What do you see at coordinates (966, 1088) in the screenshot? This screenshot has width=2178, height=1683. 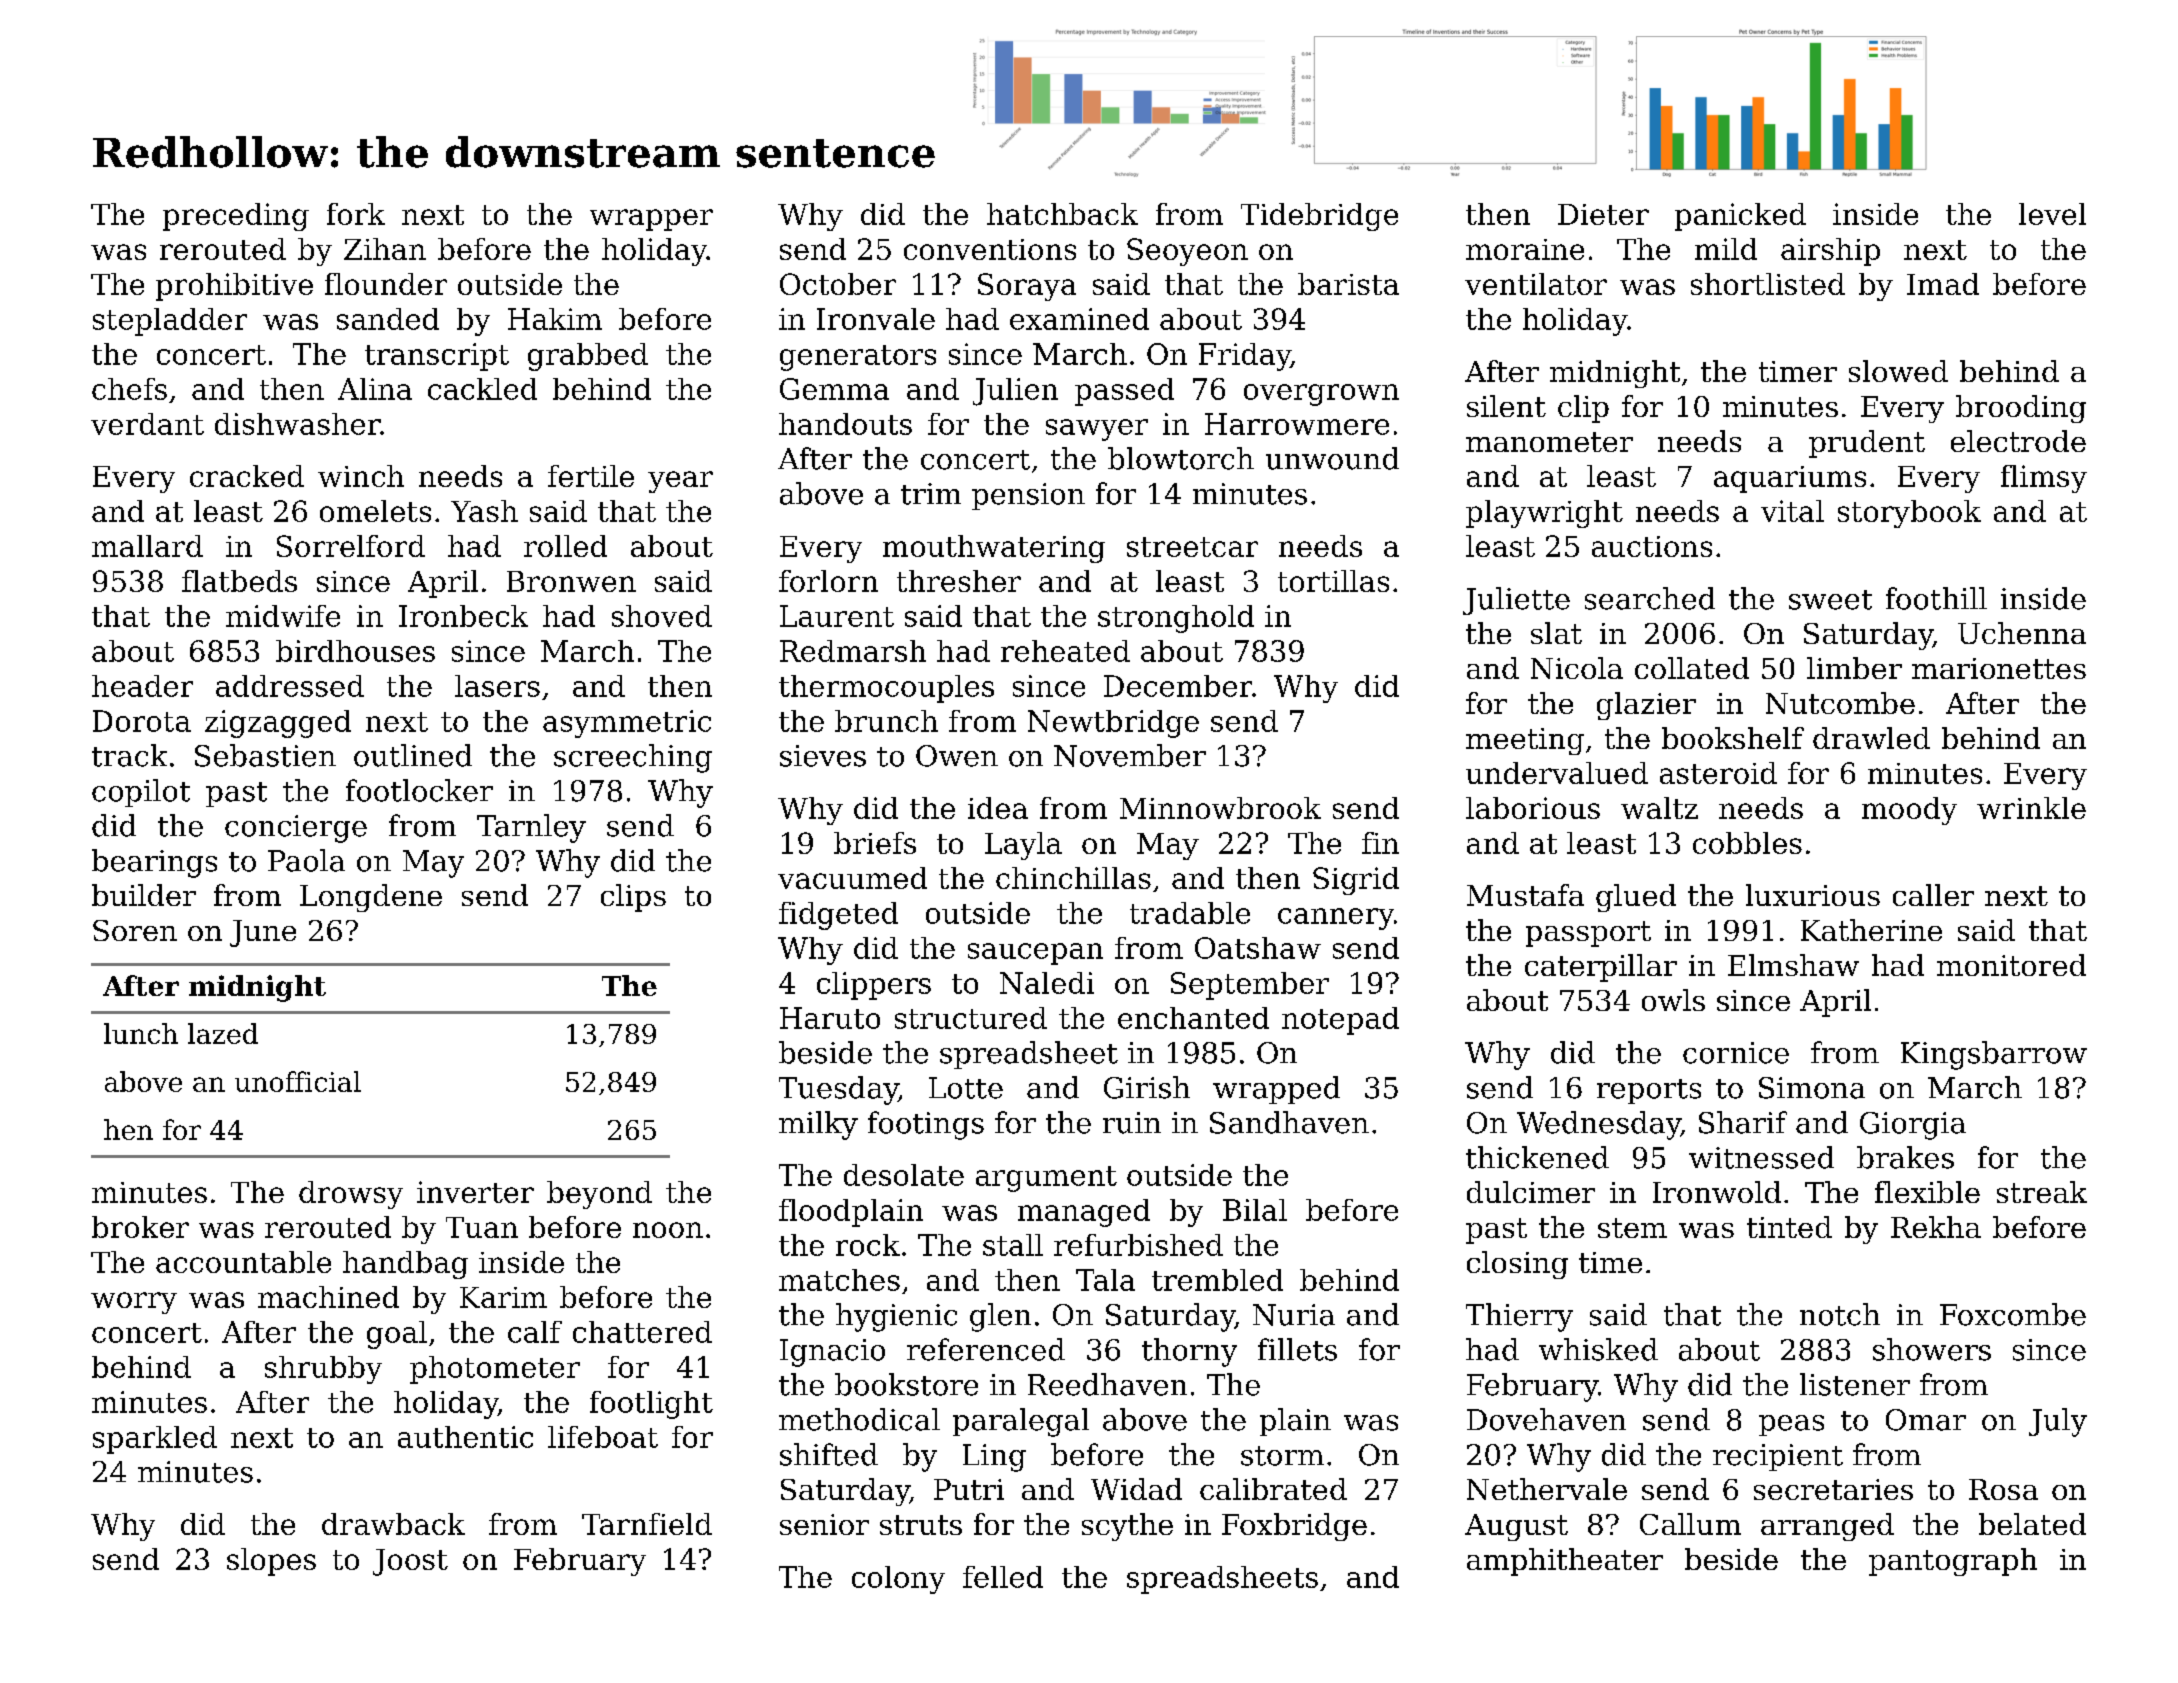 I see `Lotte` at bounding box center [966, 1088].
